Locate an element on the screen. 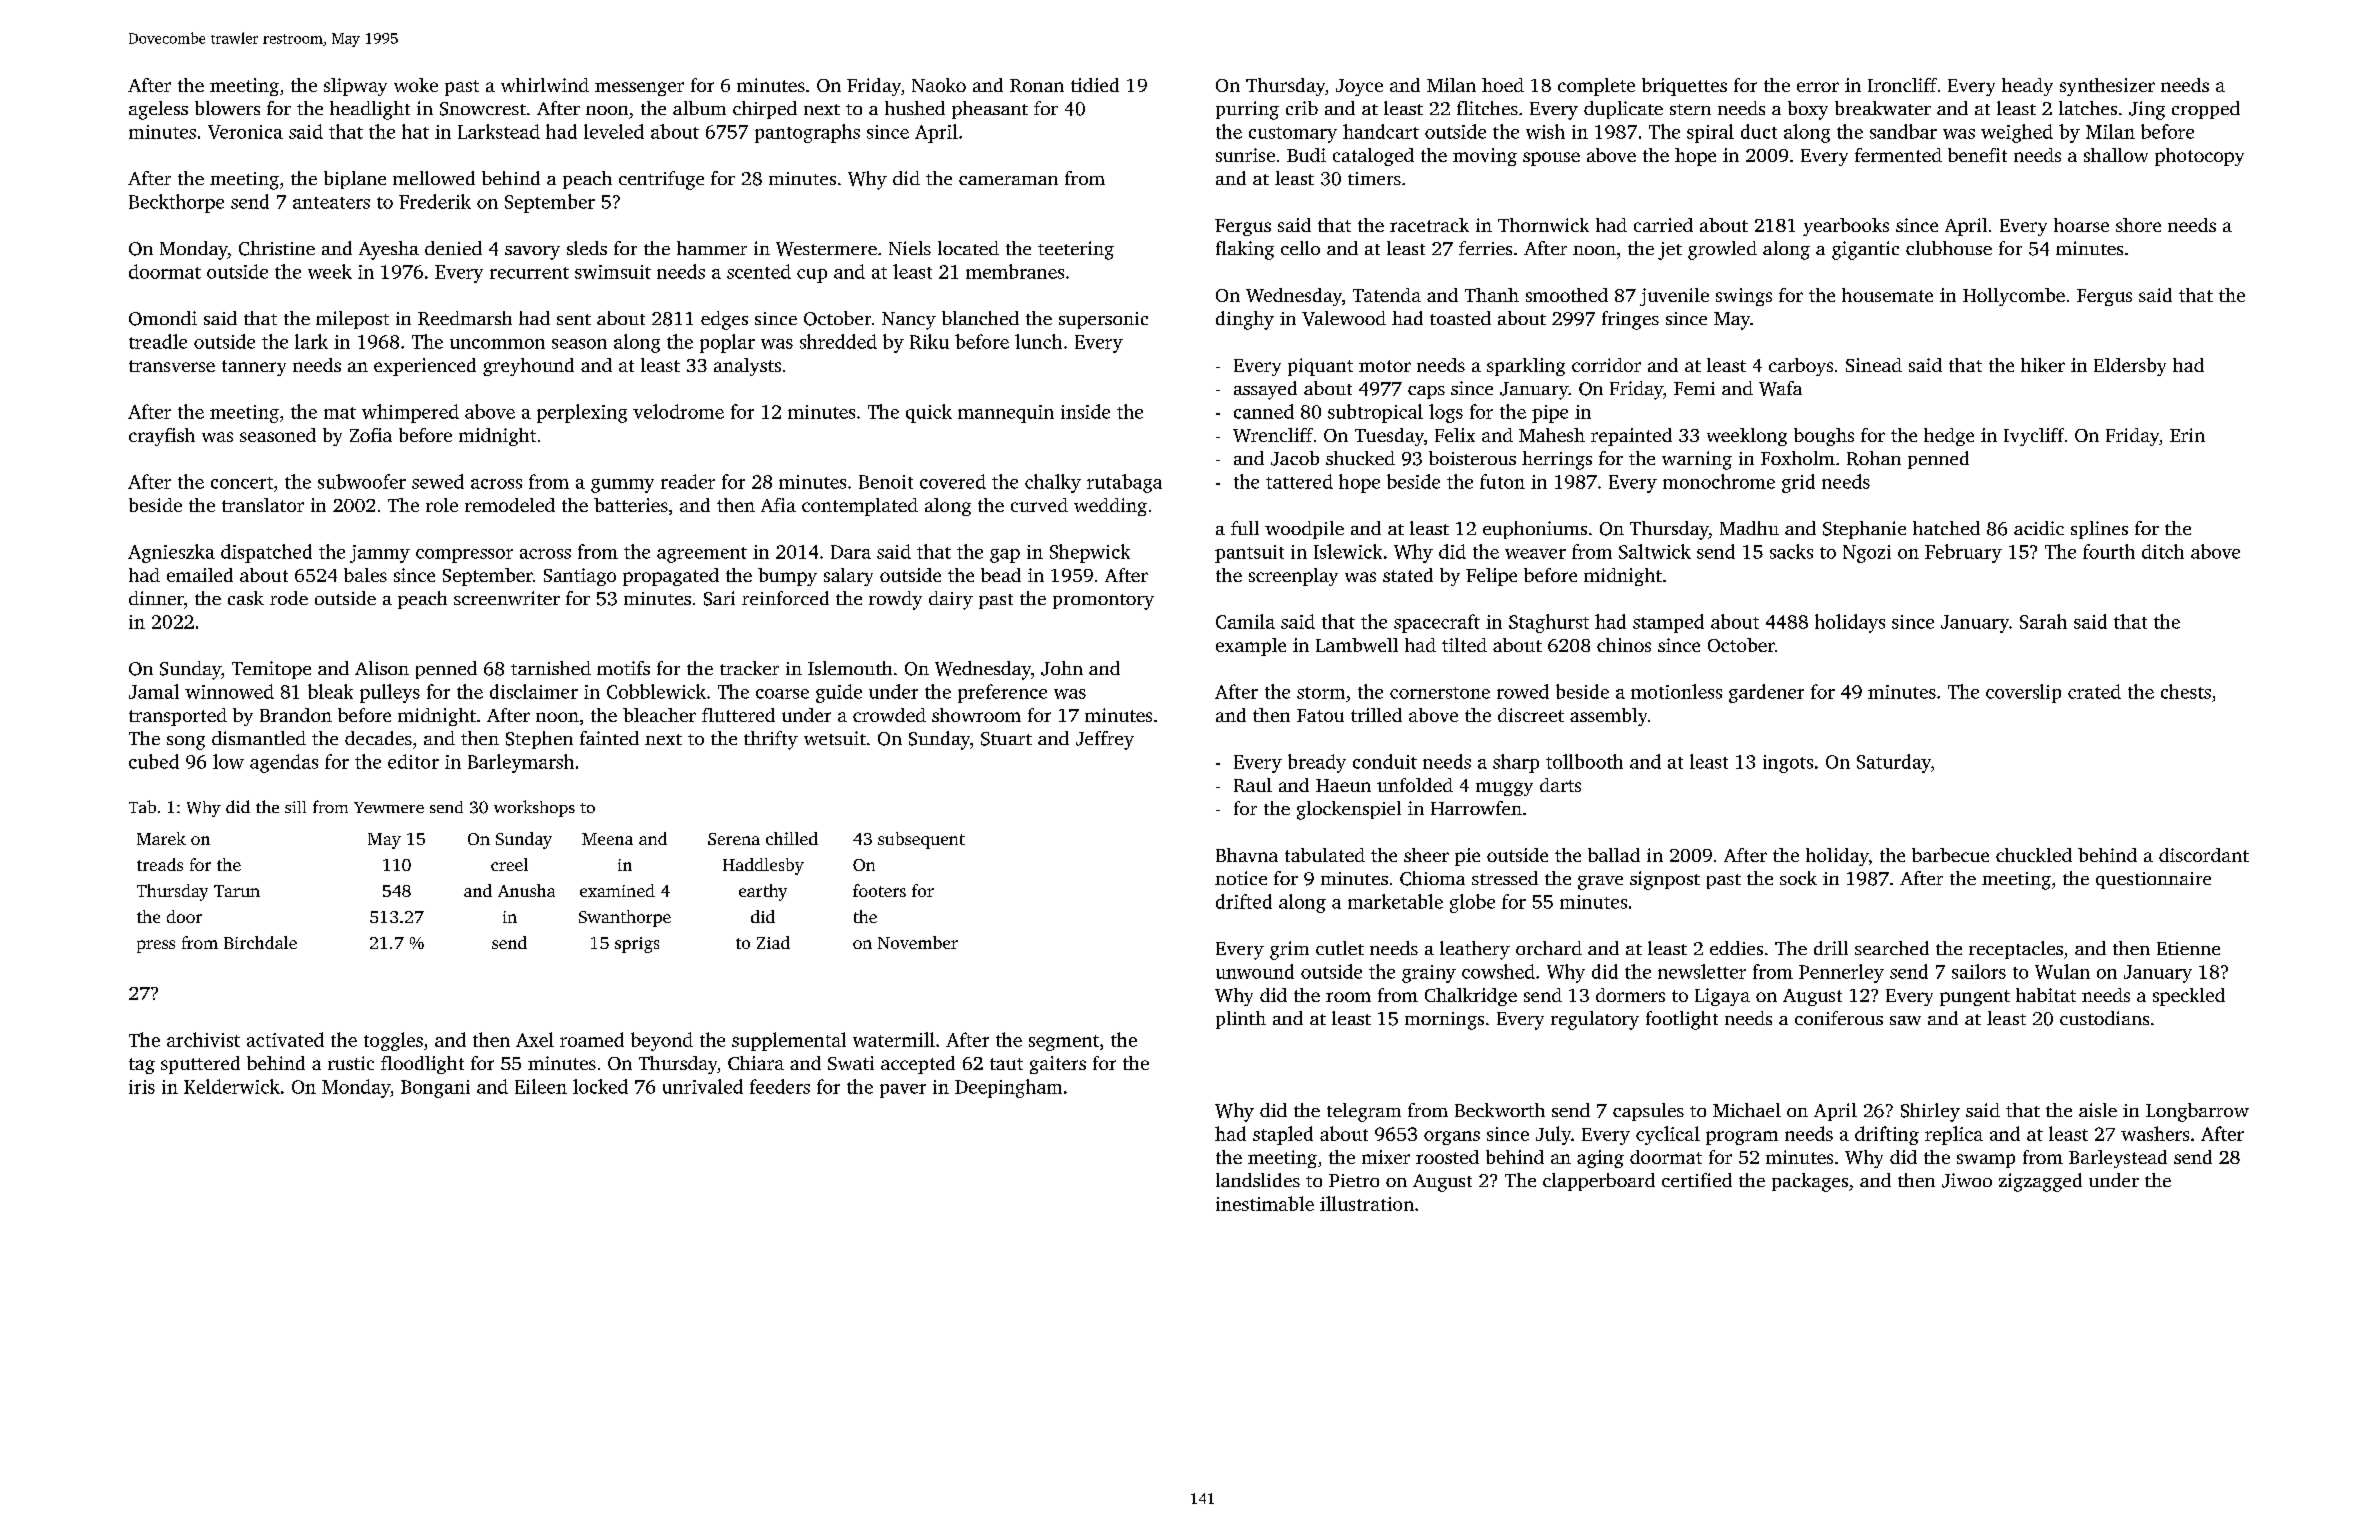 This screenshot has width=2380, height=1540. hushed is located at coordinates (915, 108).
